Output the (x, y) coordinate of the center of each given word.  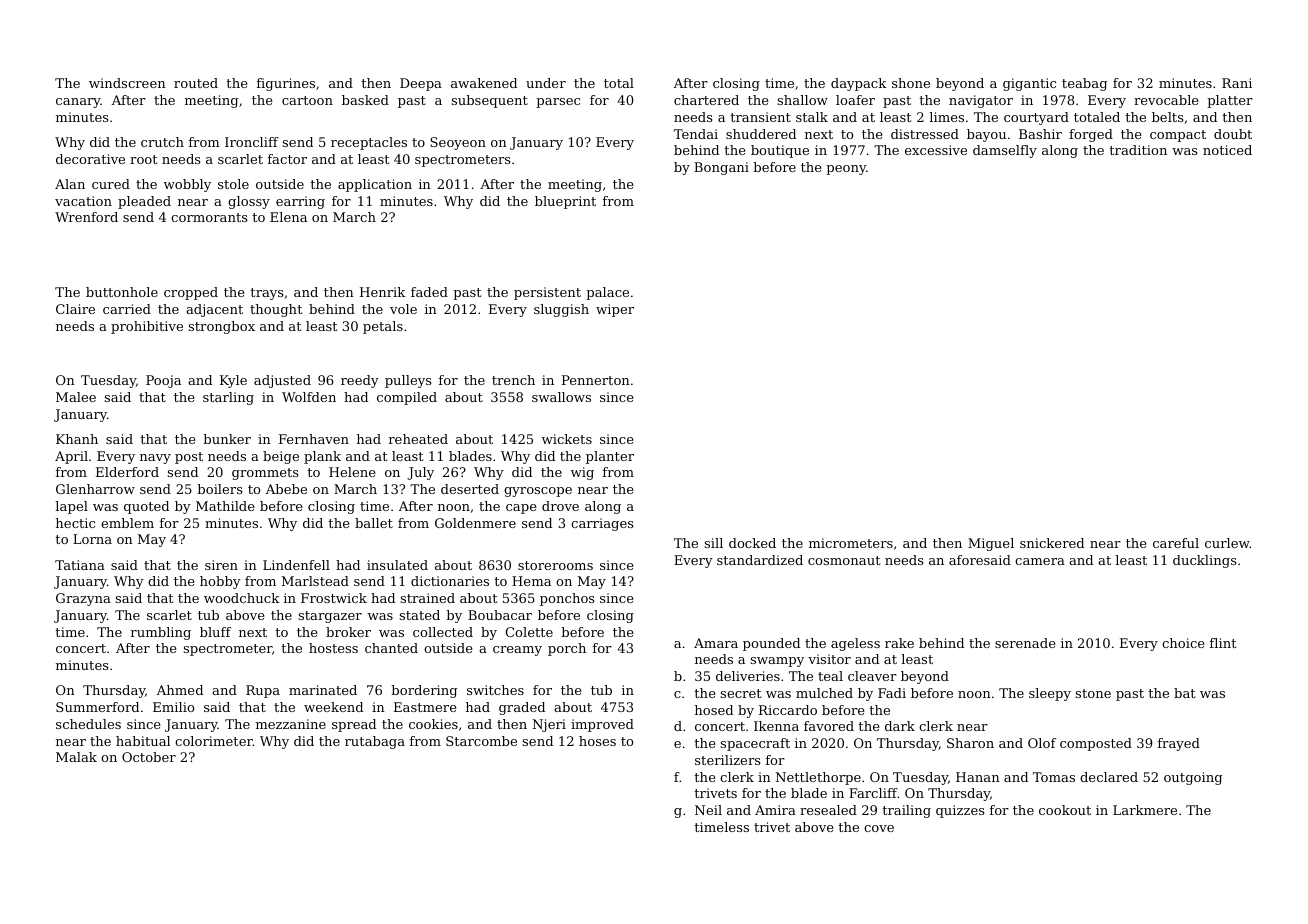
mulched (824, 693)
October (149, 757)
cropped (191, 293)
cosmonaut (844, 560)
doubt (1233, 134)
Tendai (696, 134)
